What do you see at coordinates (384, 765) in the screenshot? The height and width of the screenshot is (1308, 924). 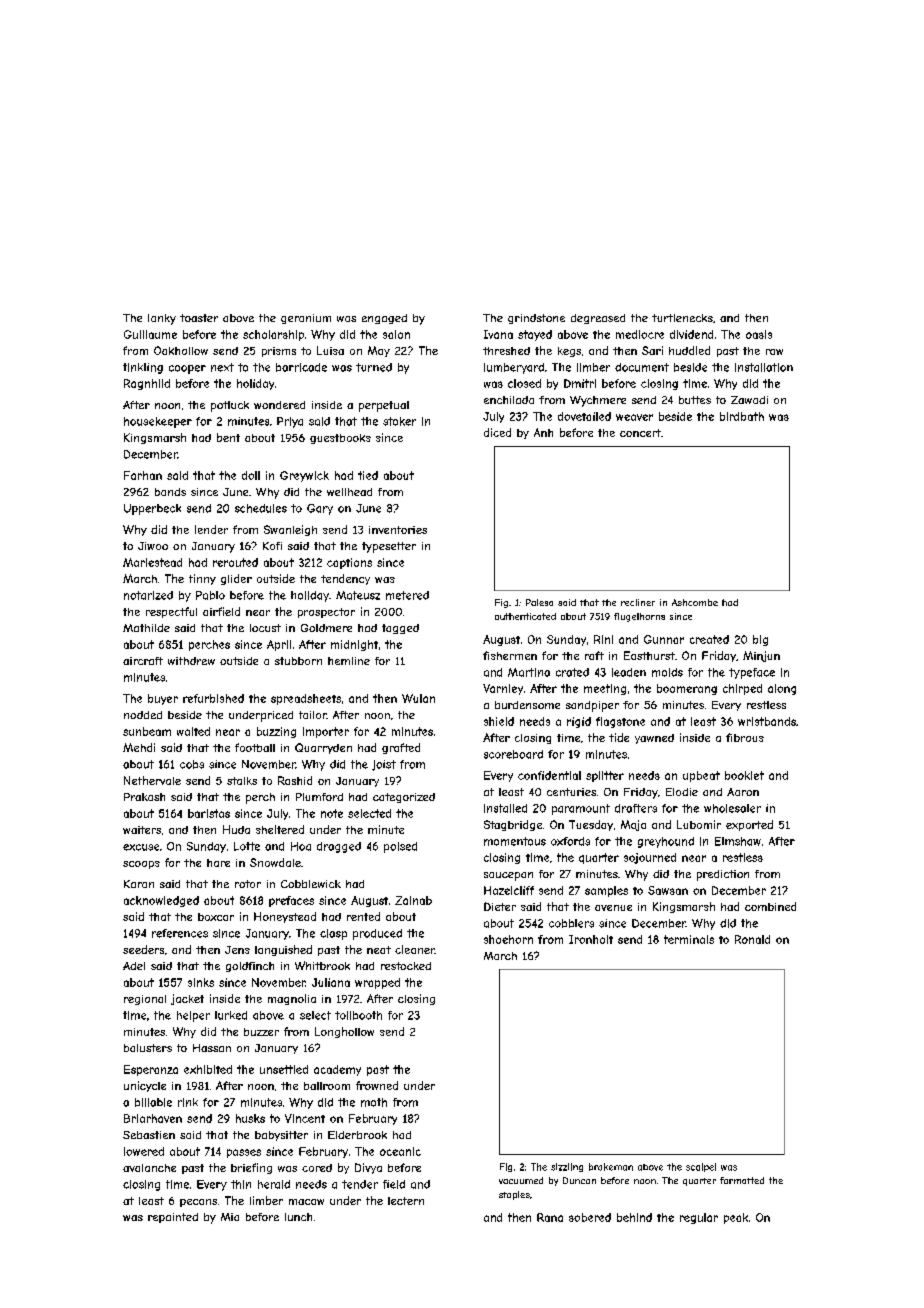 I see `joist` at bounding box center [384, 765].
